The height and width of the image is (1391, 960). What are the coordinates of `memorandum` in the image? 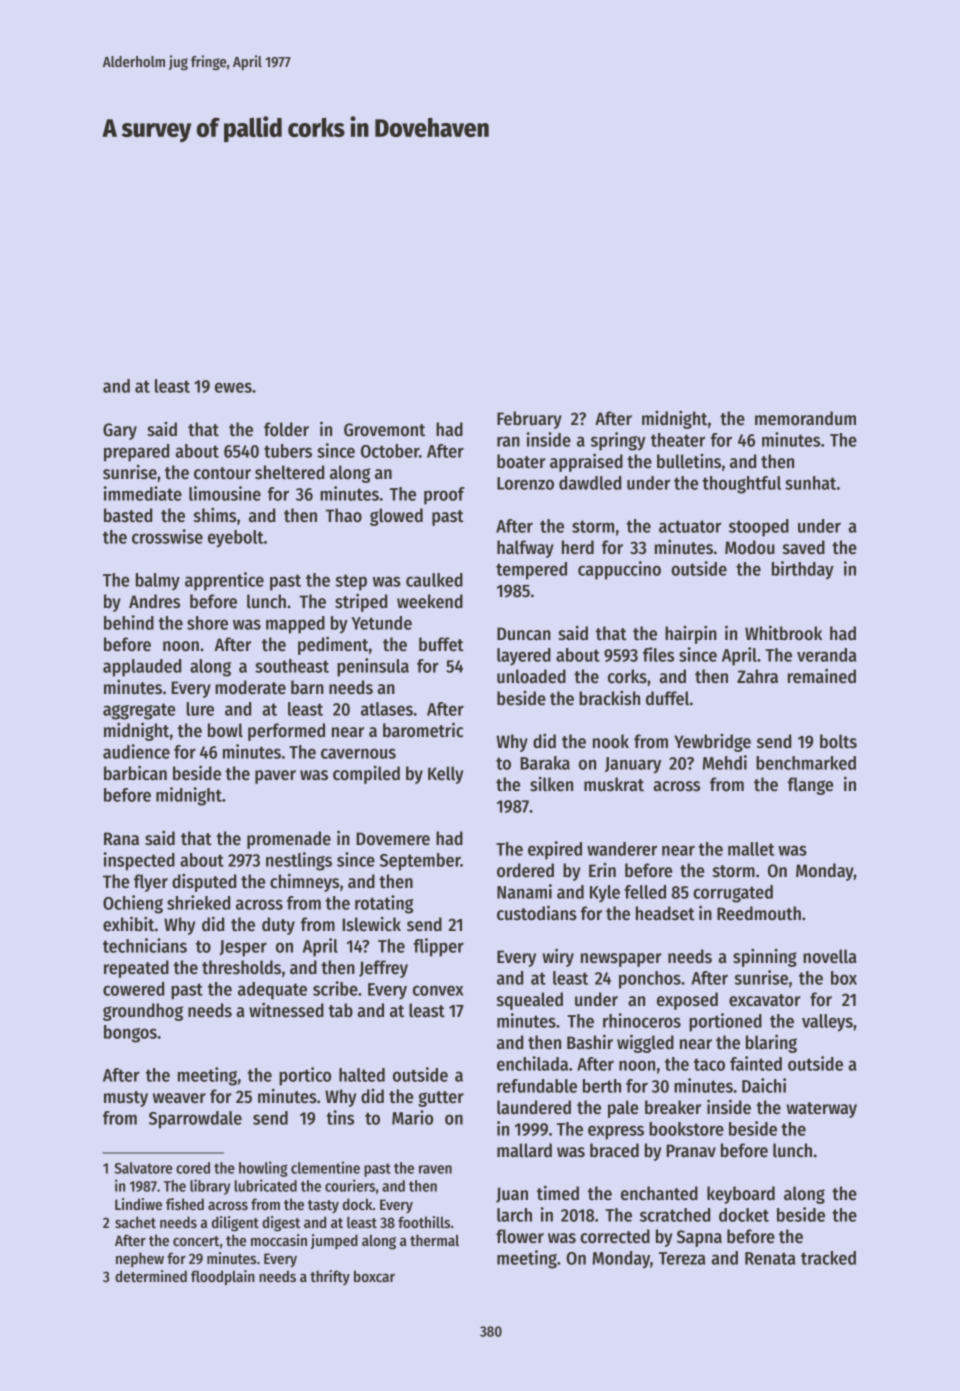 It's located at (805, 418).
